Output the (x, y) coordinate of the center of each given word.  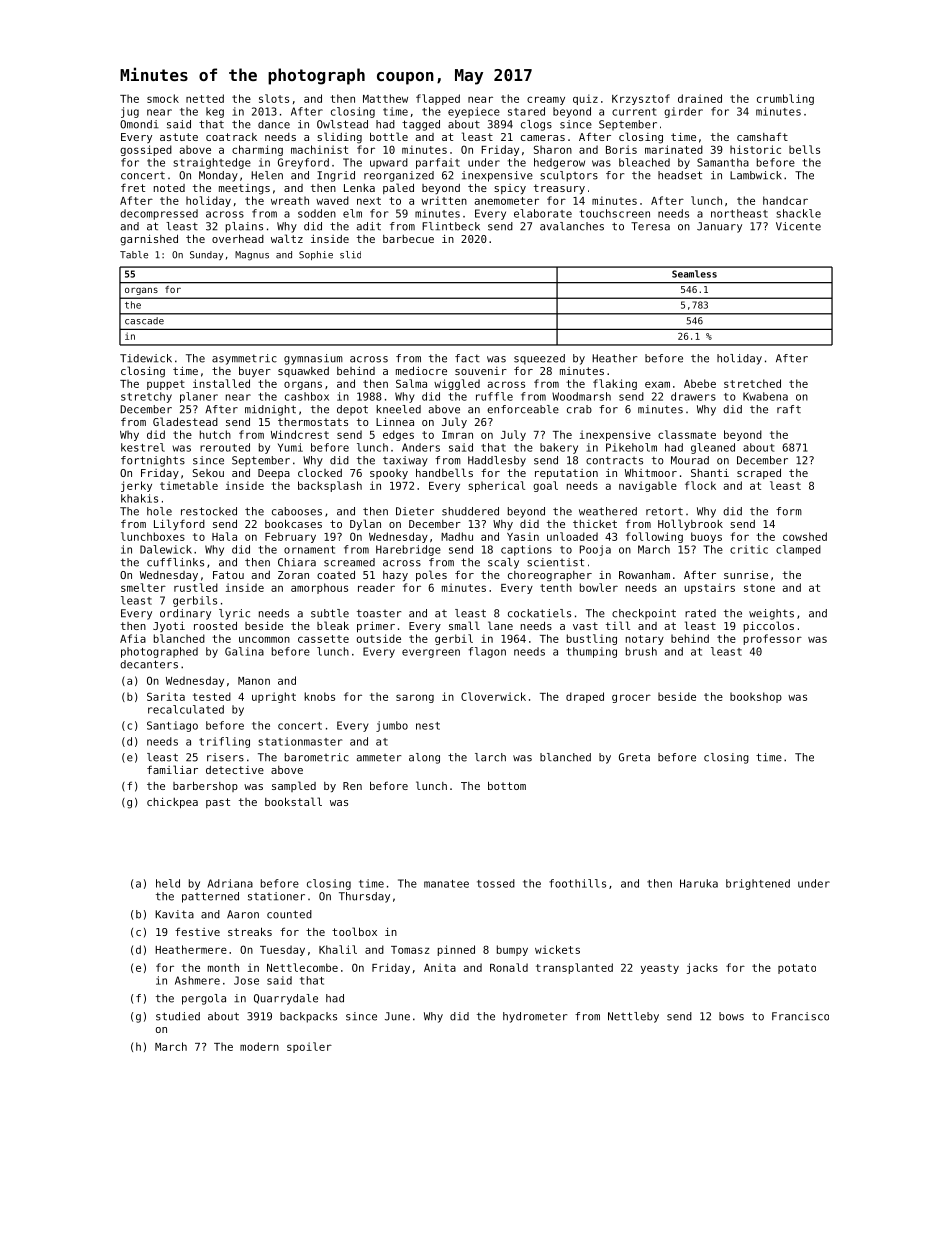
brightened (758, 884)
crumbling (785, 99)
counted (289, 914)
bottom (507, 785)
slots (274, 98)
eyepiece (474, 112)
